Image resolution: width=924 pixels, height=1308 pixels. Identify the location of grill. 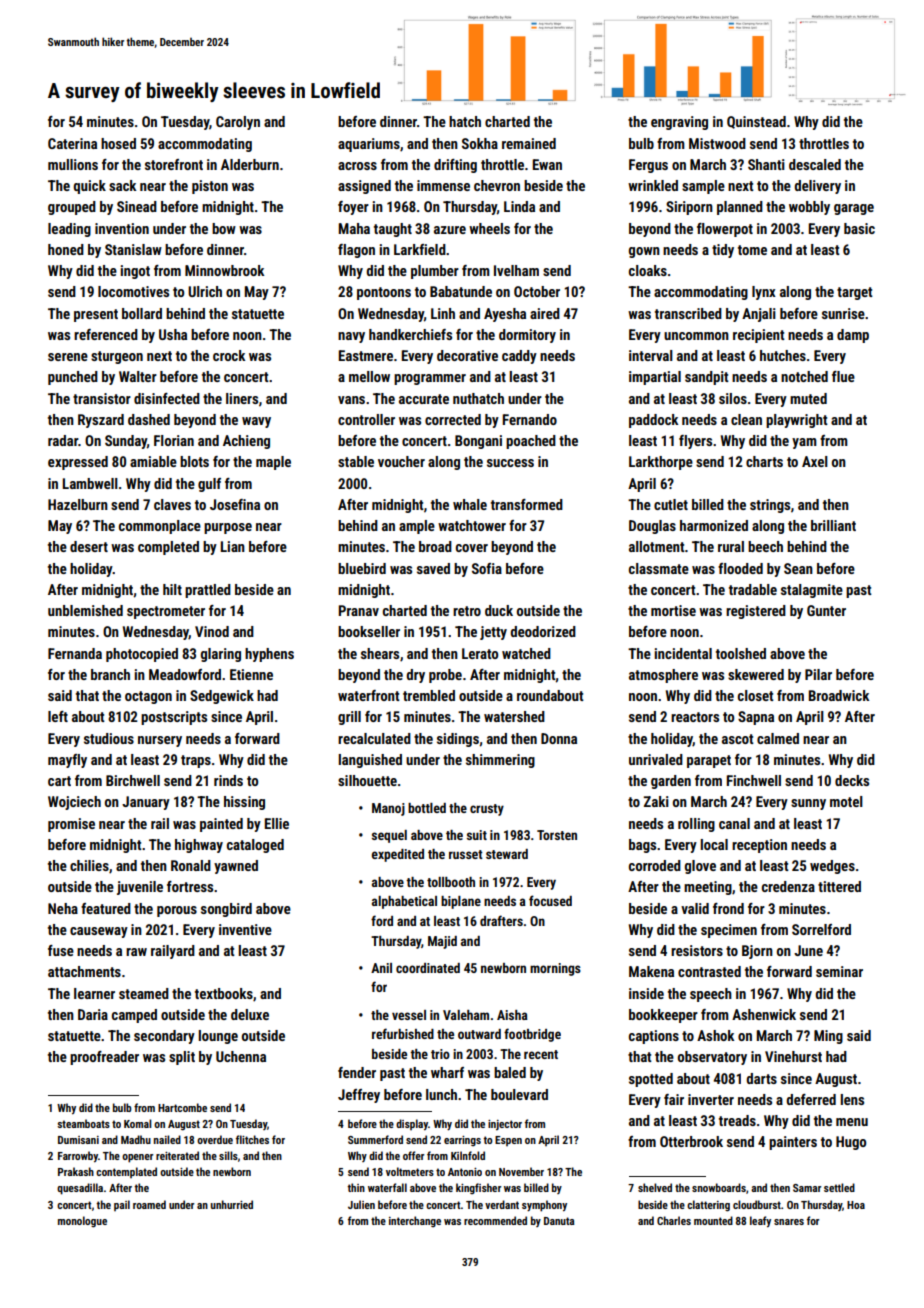
(349, 718).
